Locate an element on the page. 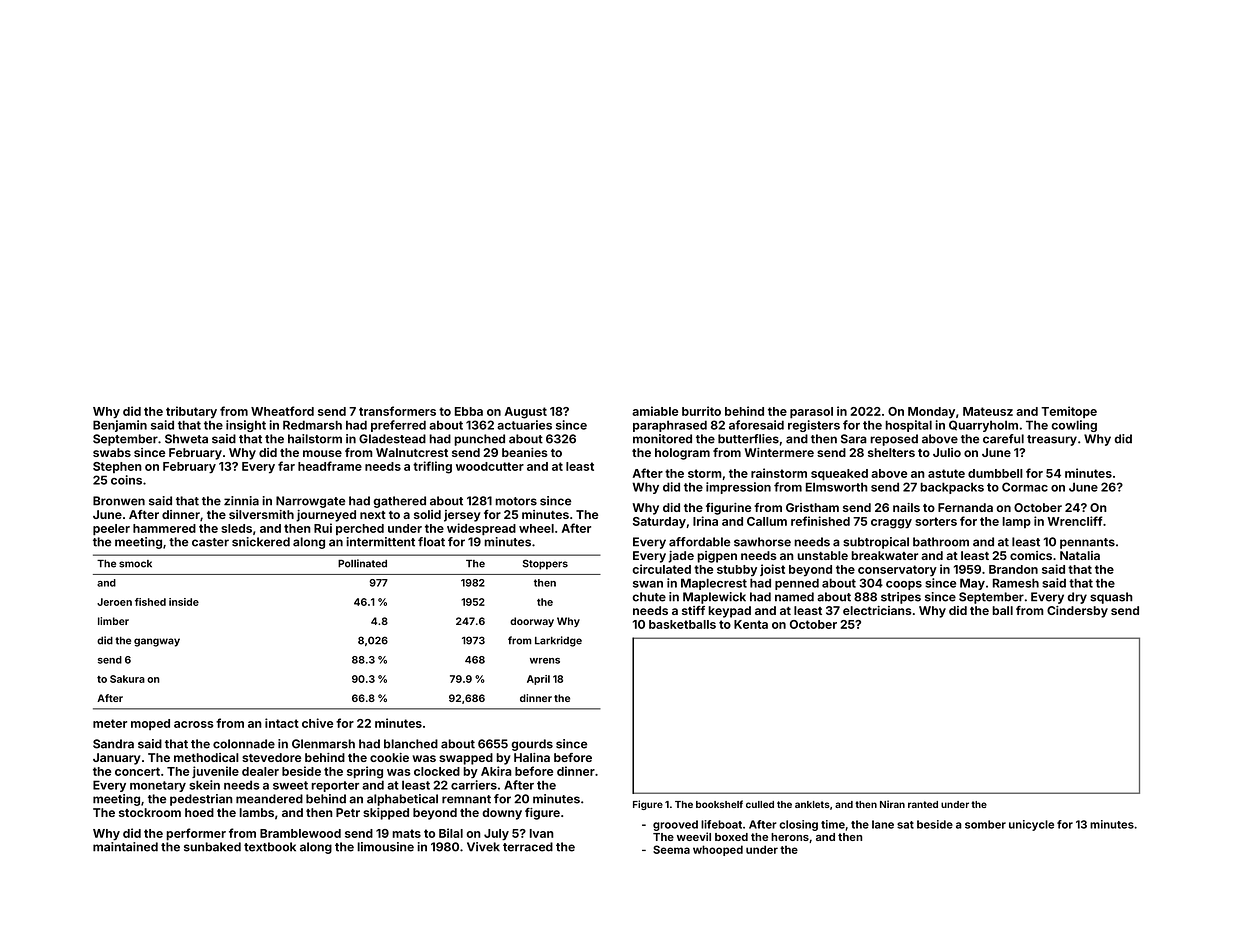 This document has width=1233, height=952. Niran is located at coordinates (892, 804).
